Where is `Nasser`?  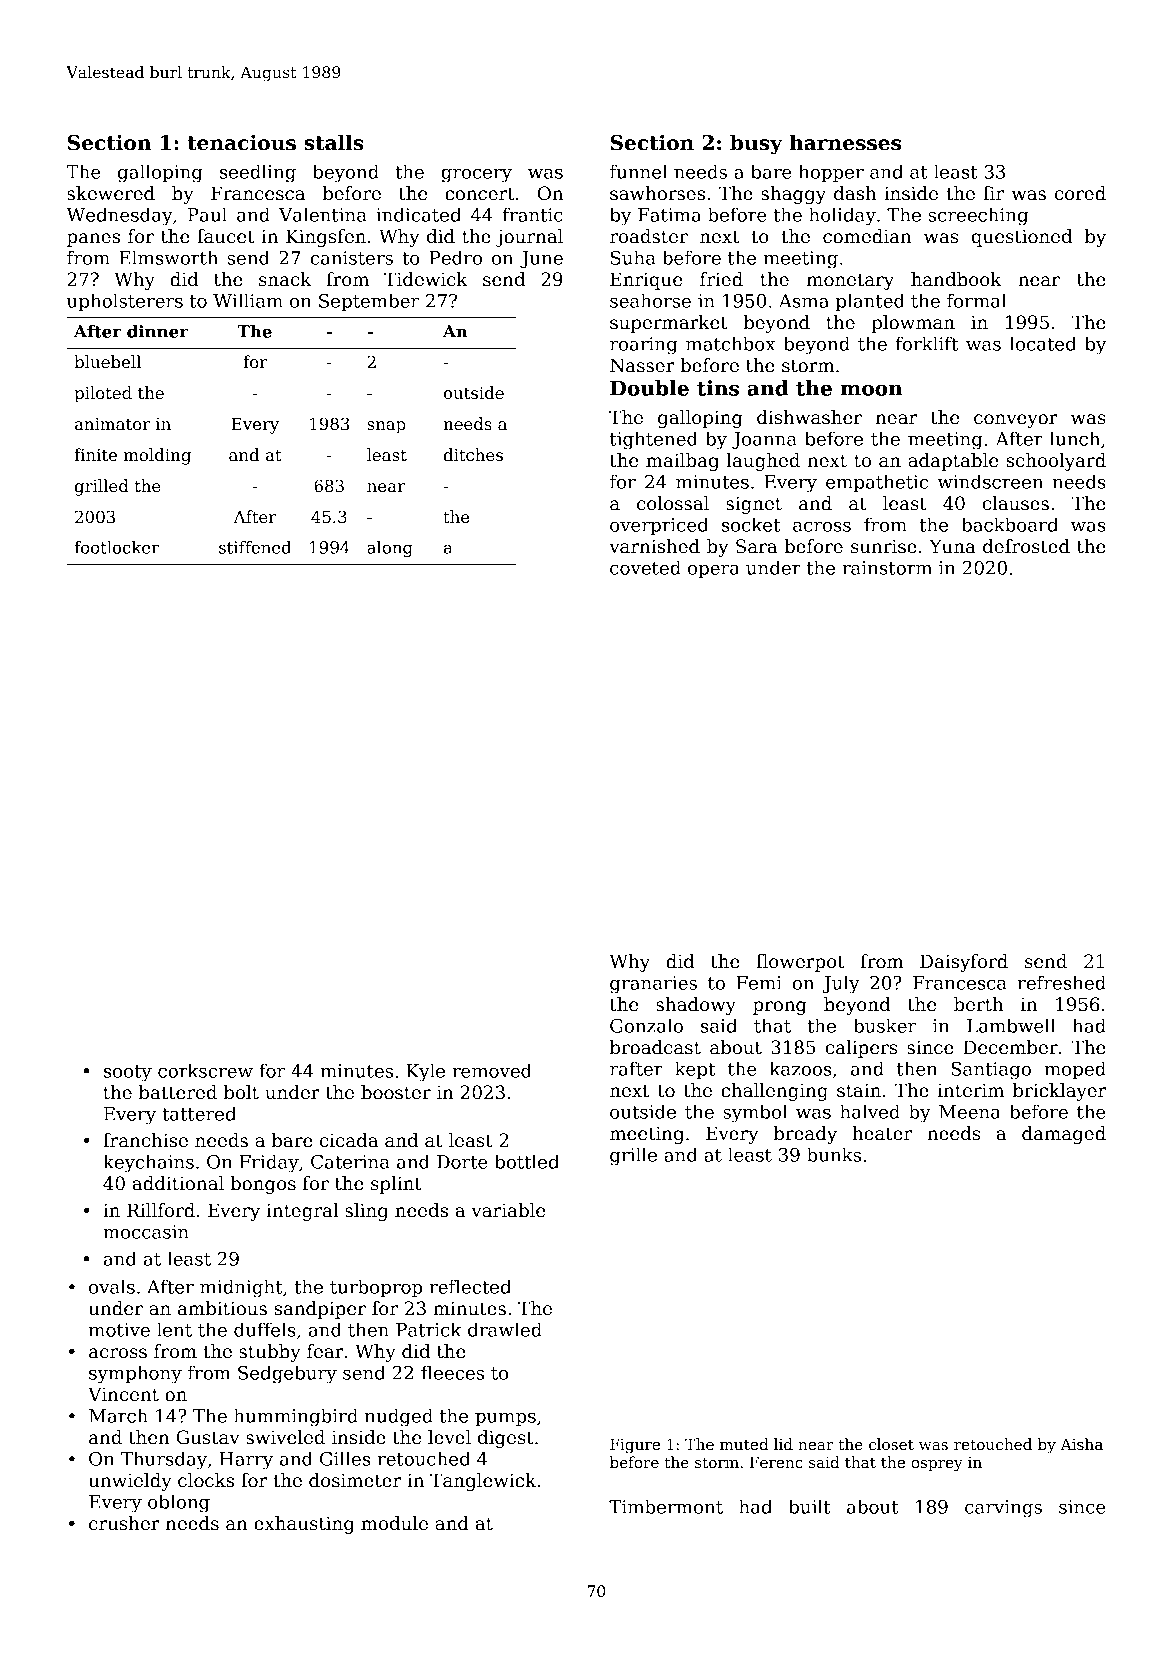 Nasser is located at coordinates (642, 365).
